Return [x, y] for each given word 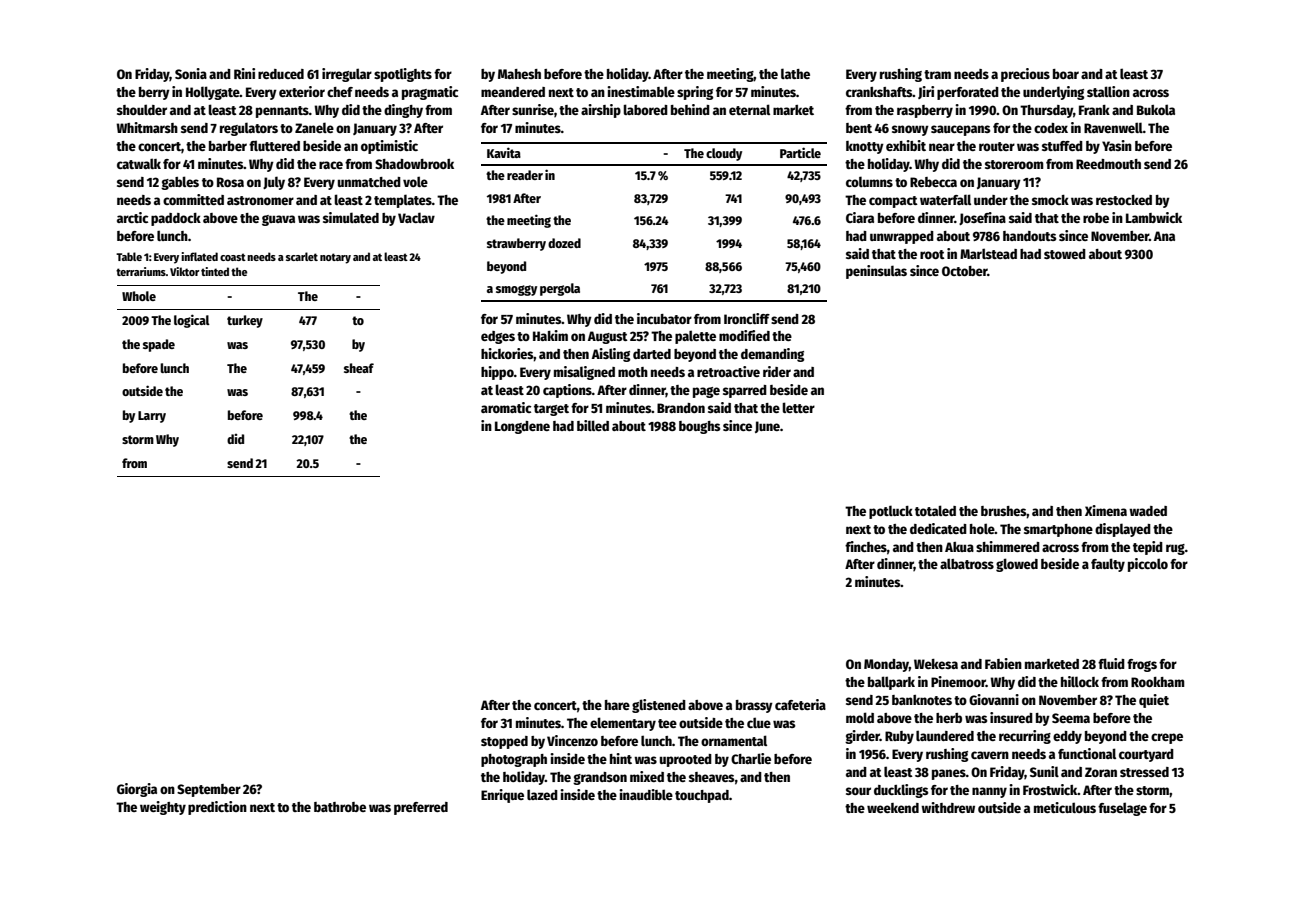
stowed [1065, 254]
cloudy [724, 154]
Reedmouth [1108, 164]
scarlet [302, 256]
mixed [647, 776]
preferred [421, 808]
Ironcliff [747, 318]
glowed [1017, 565]
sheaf [359, 368]
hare [617, 705]
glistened [659, 706]
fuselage [1122, 809]
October [964, 271]
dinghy [403, 111]
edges [498, 337]
